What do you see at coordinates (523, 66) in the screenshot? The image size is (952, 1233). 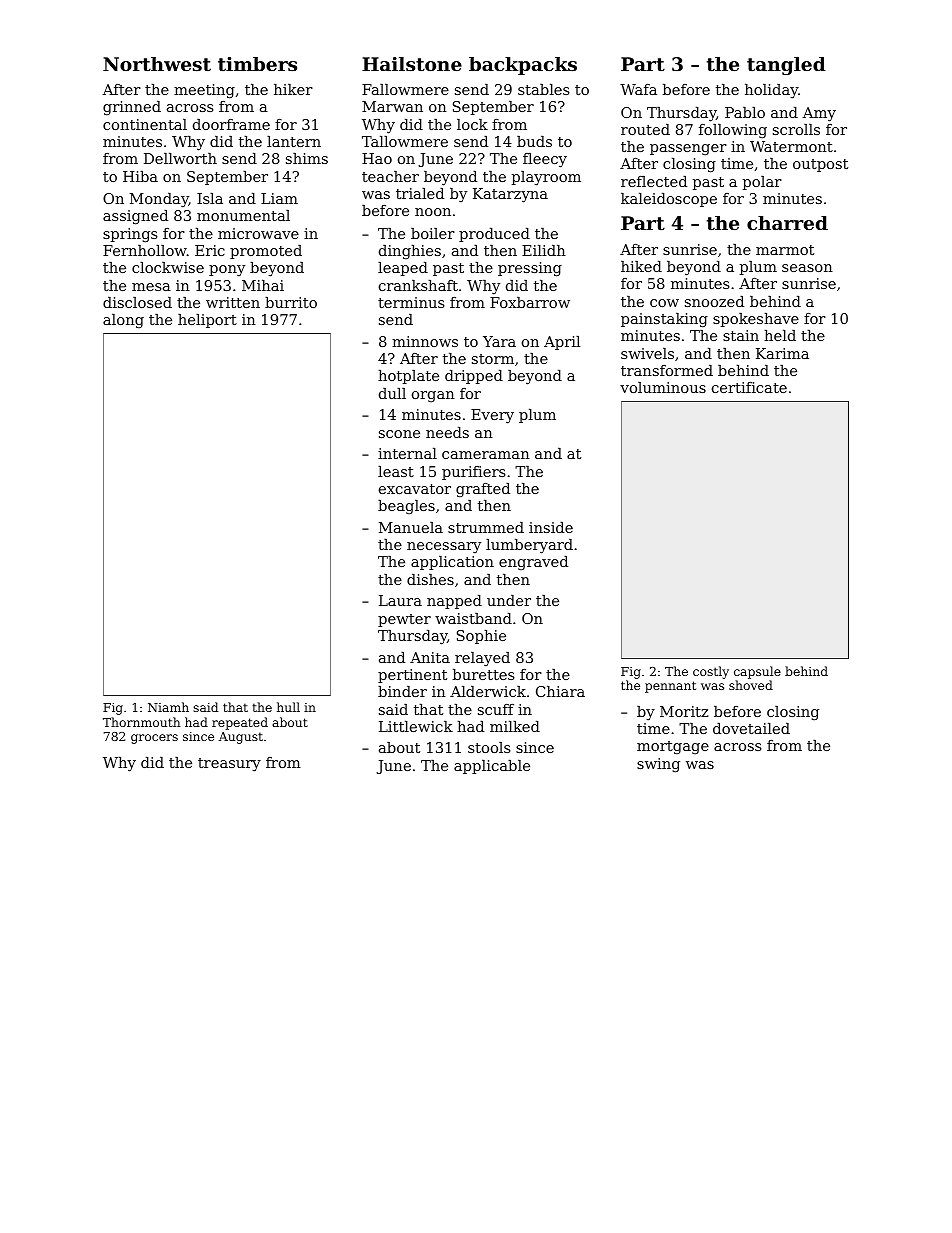 I see `backpacks` at bounding box center [523, 66].
